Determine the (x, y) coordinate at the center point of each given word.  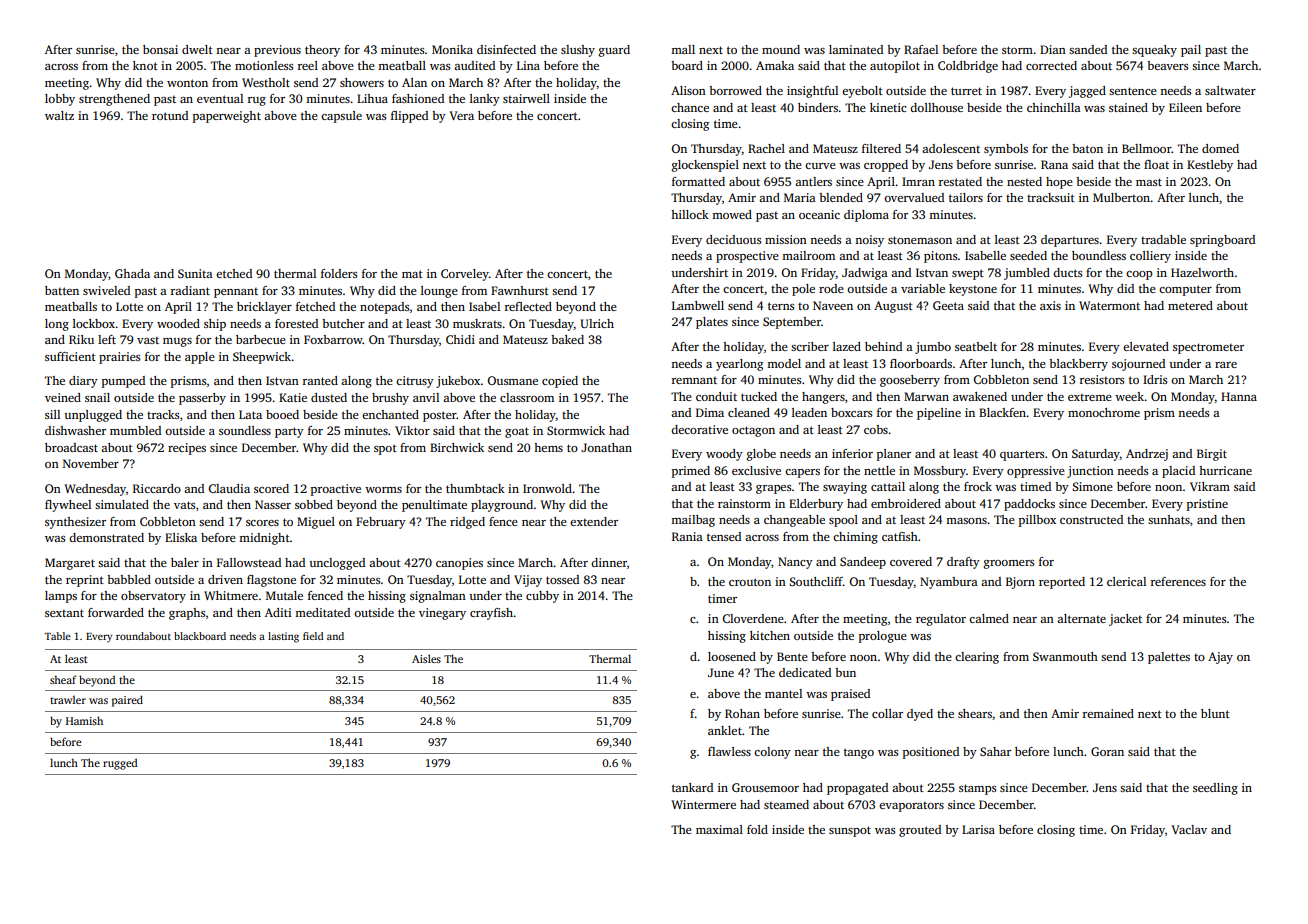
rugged (120, 764)
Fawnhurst (520, 290)
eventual (220, 98)
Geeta (948, 305)
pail (1191, 51)
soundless (245, 430)
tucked (759, 396)
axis (1050, 305)
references (1178, 581)
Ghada (132, 273)
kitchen (770, 635)
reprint (85, 581)
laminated (856, 49)
